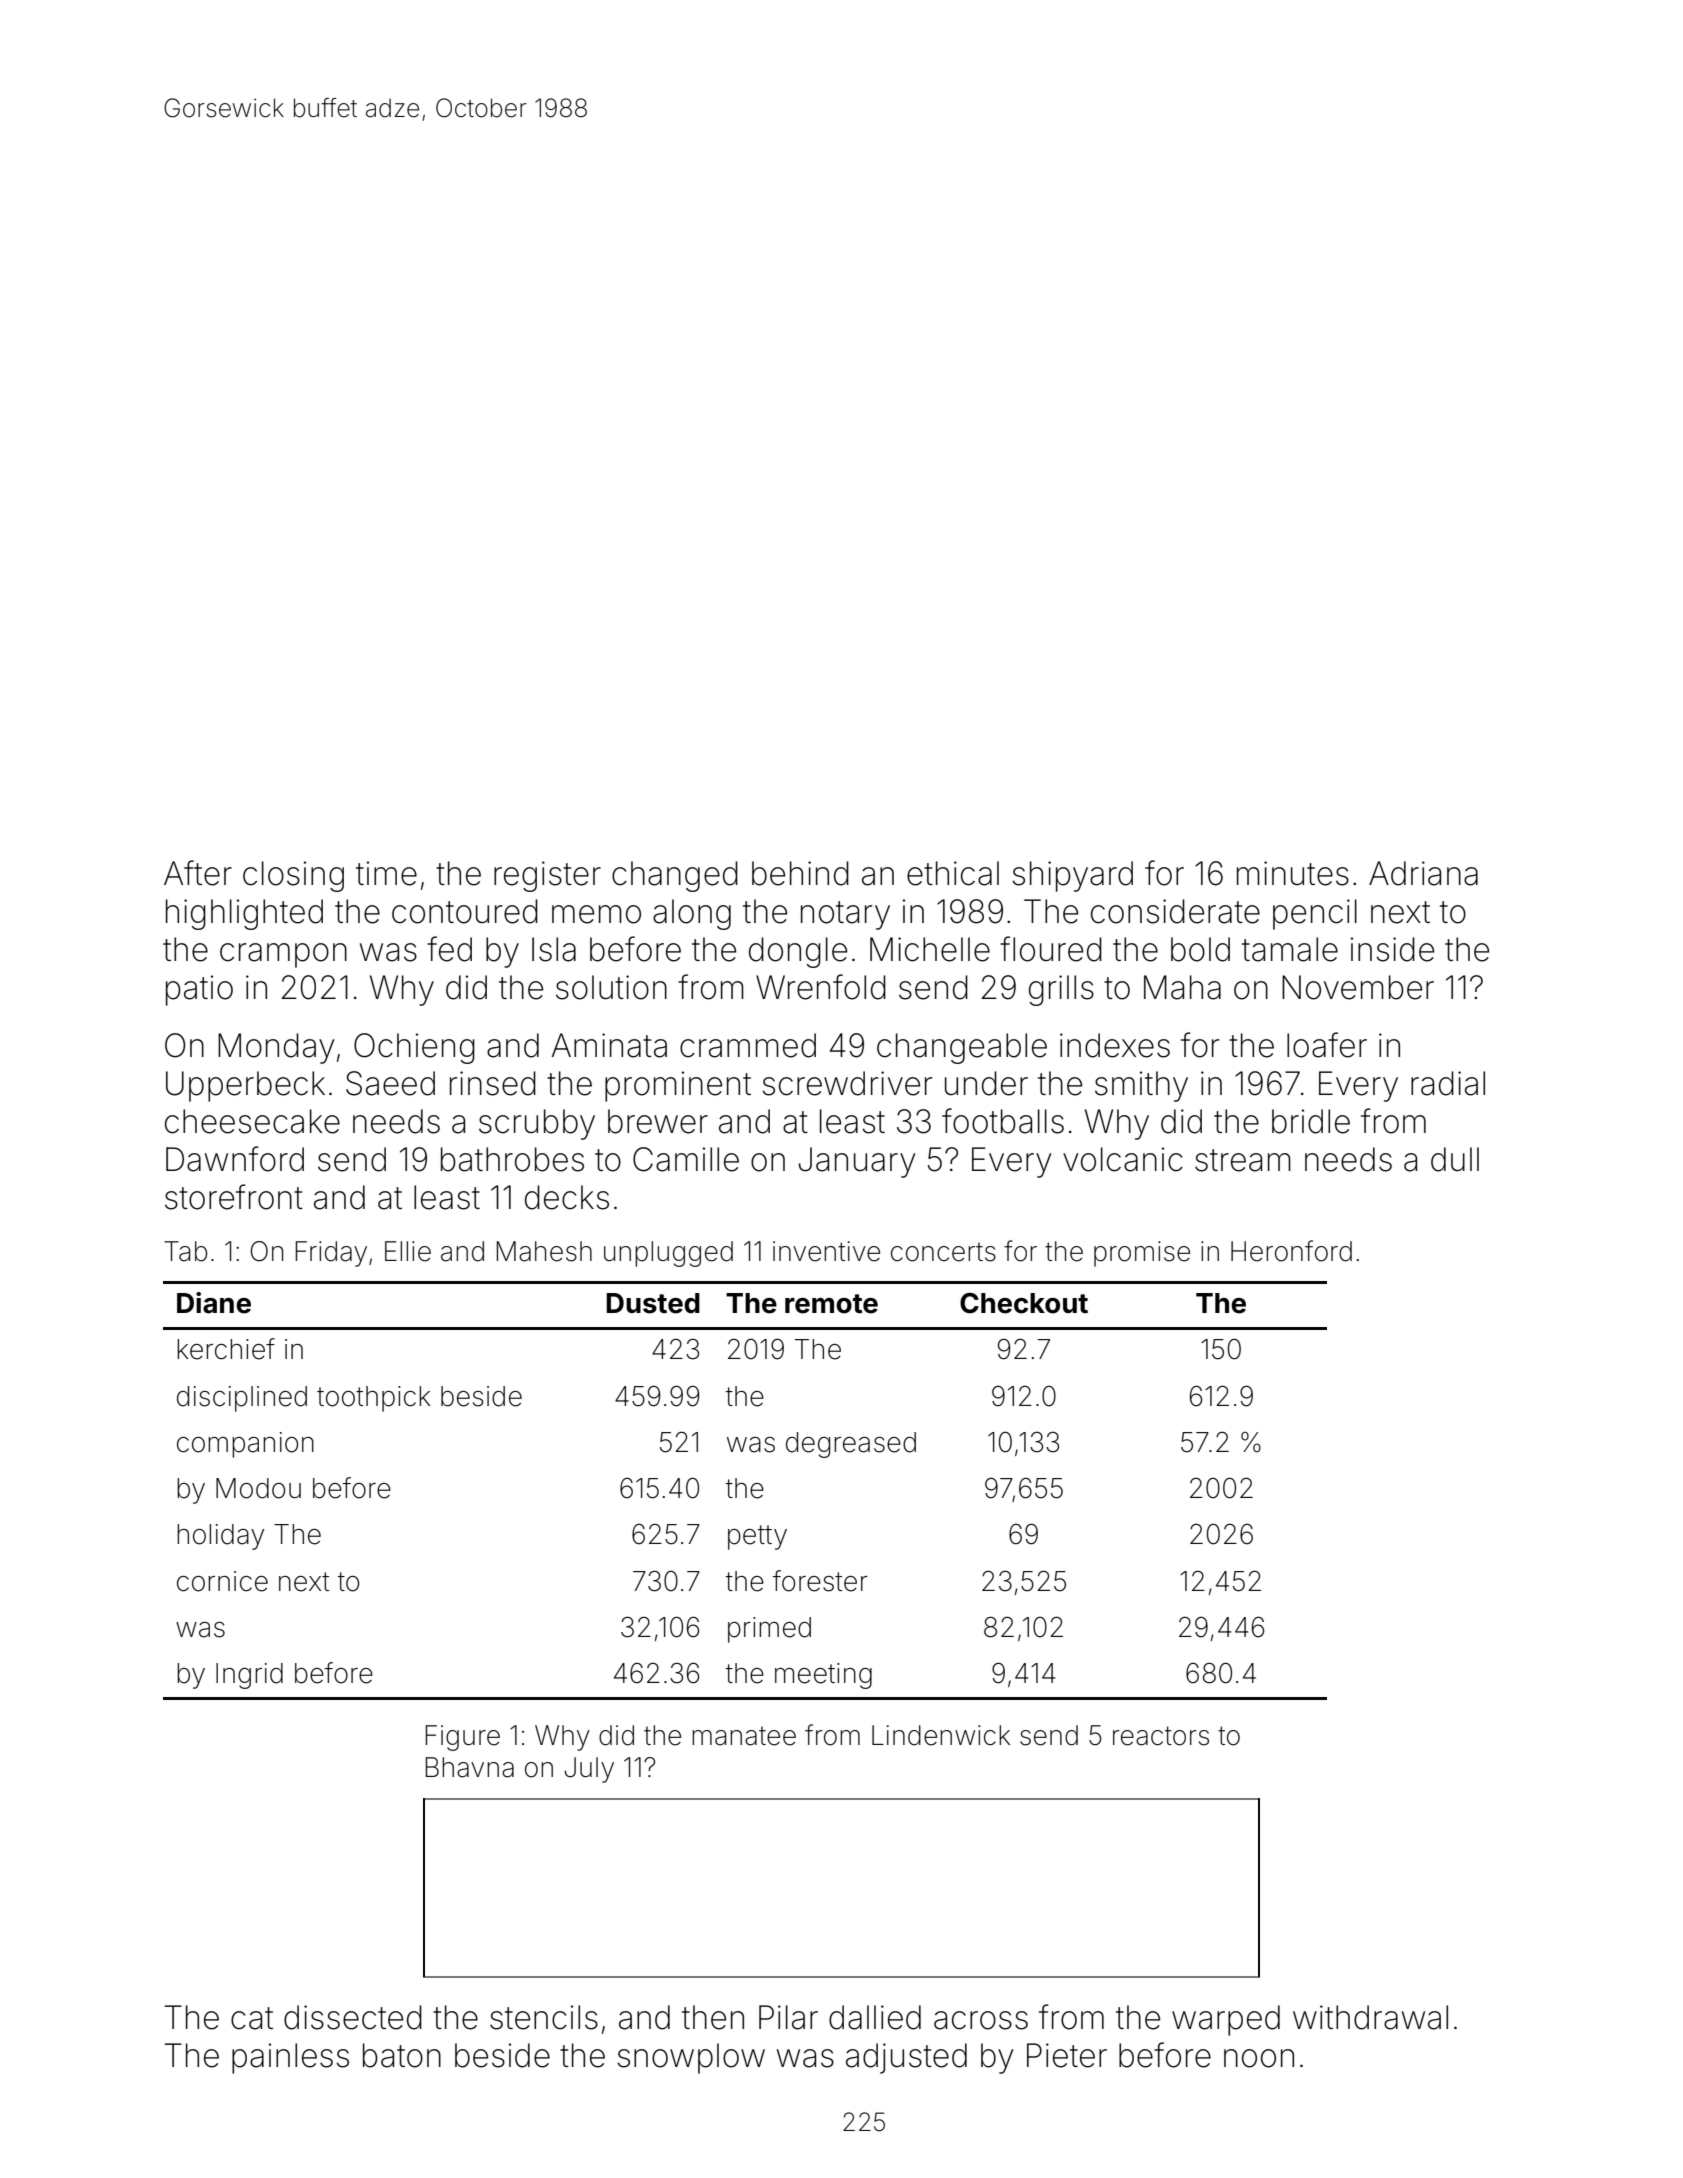 This document has width=1683, height=2178. Describe the element at coordinates (668, 1254) in the document. I see `unplugged` at that location.
